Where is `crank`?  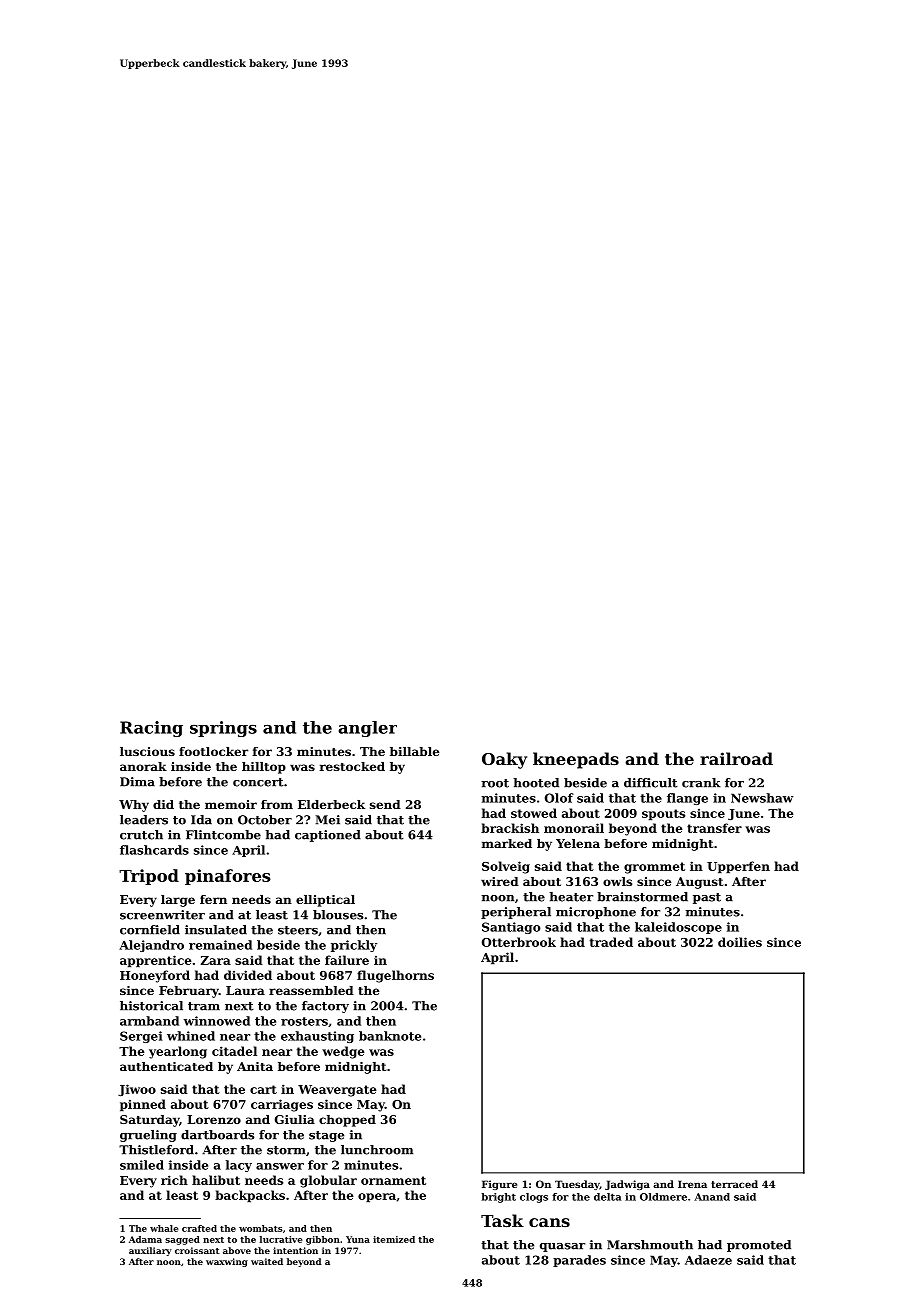 crank is located at coordinates (701, 783).
